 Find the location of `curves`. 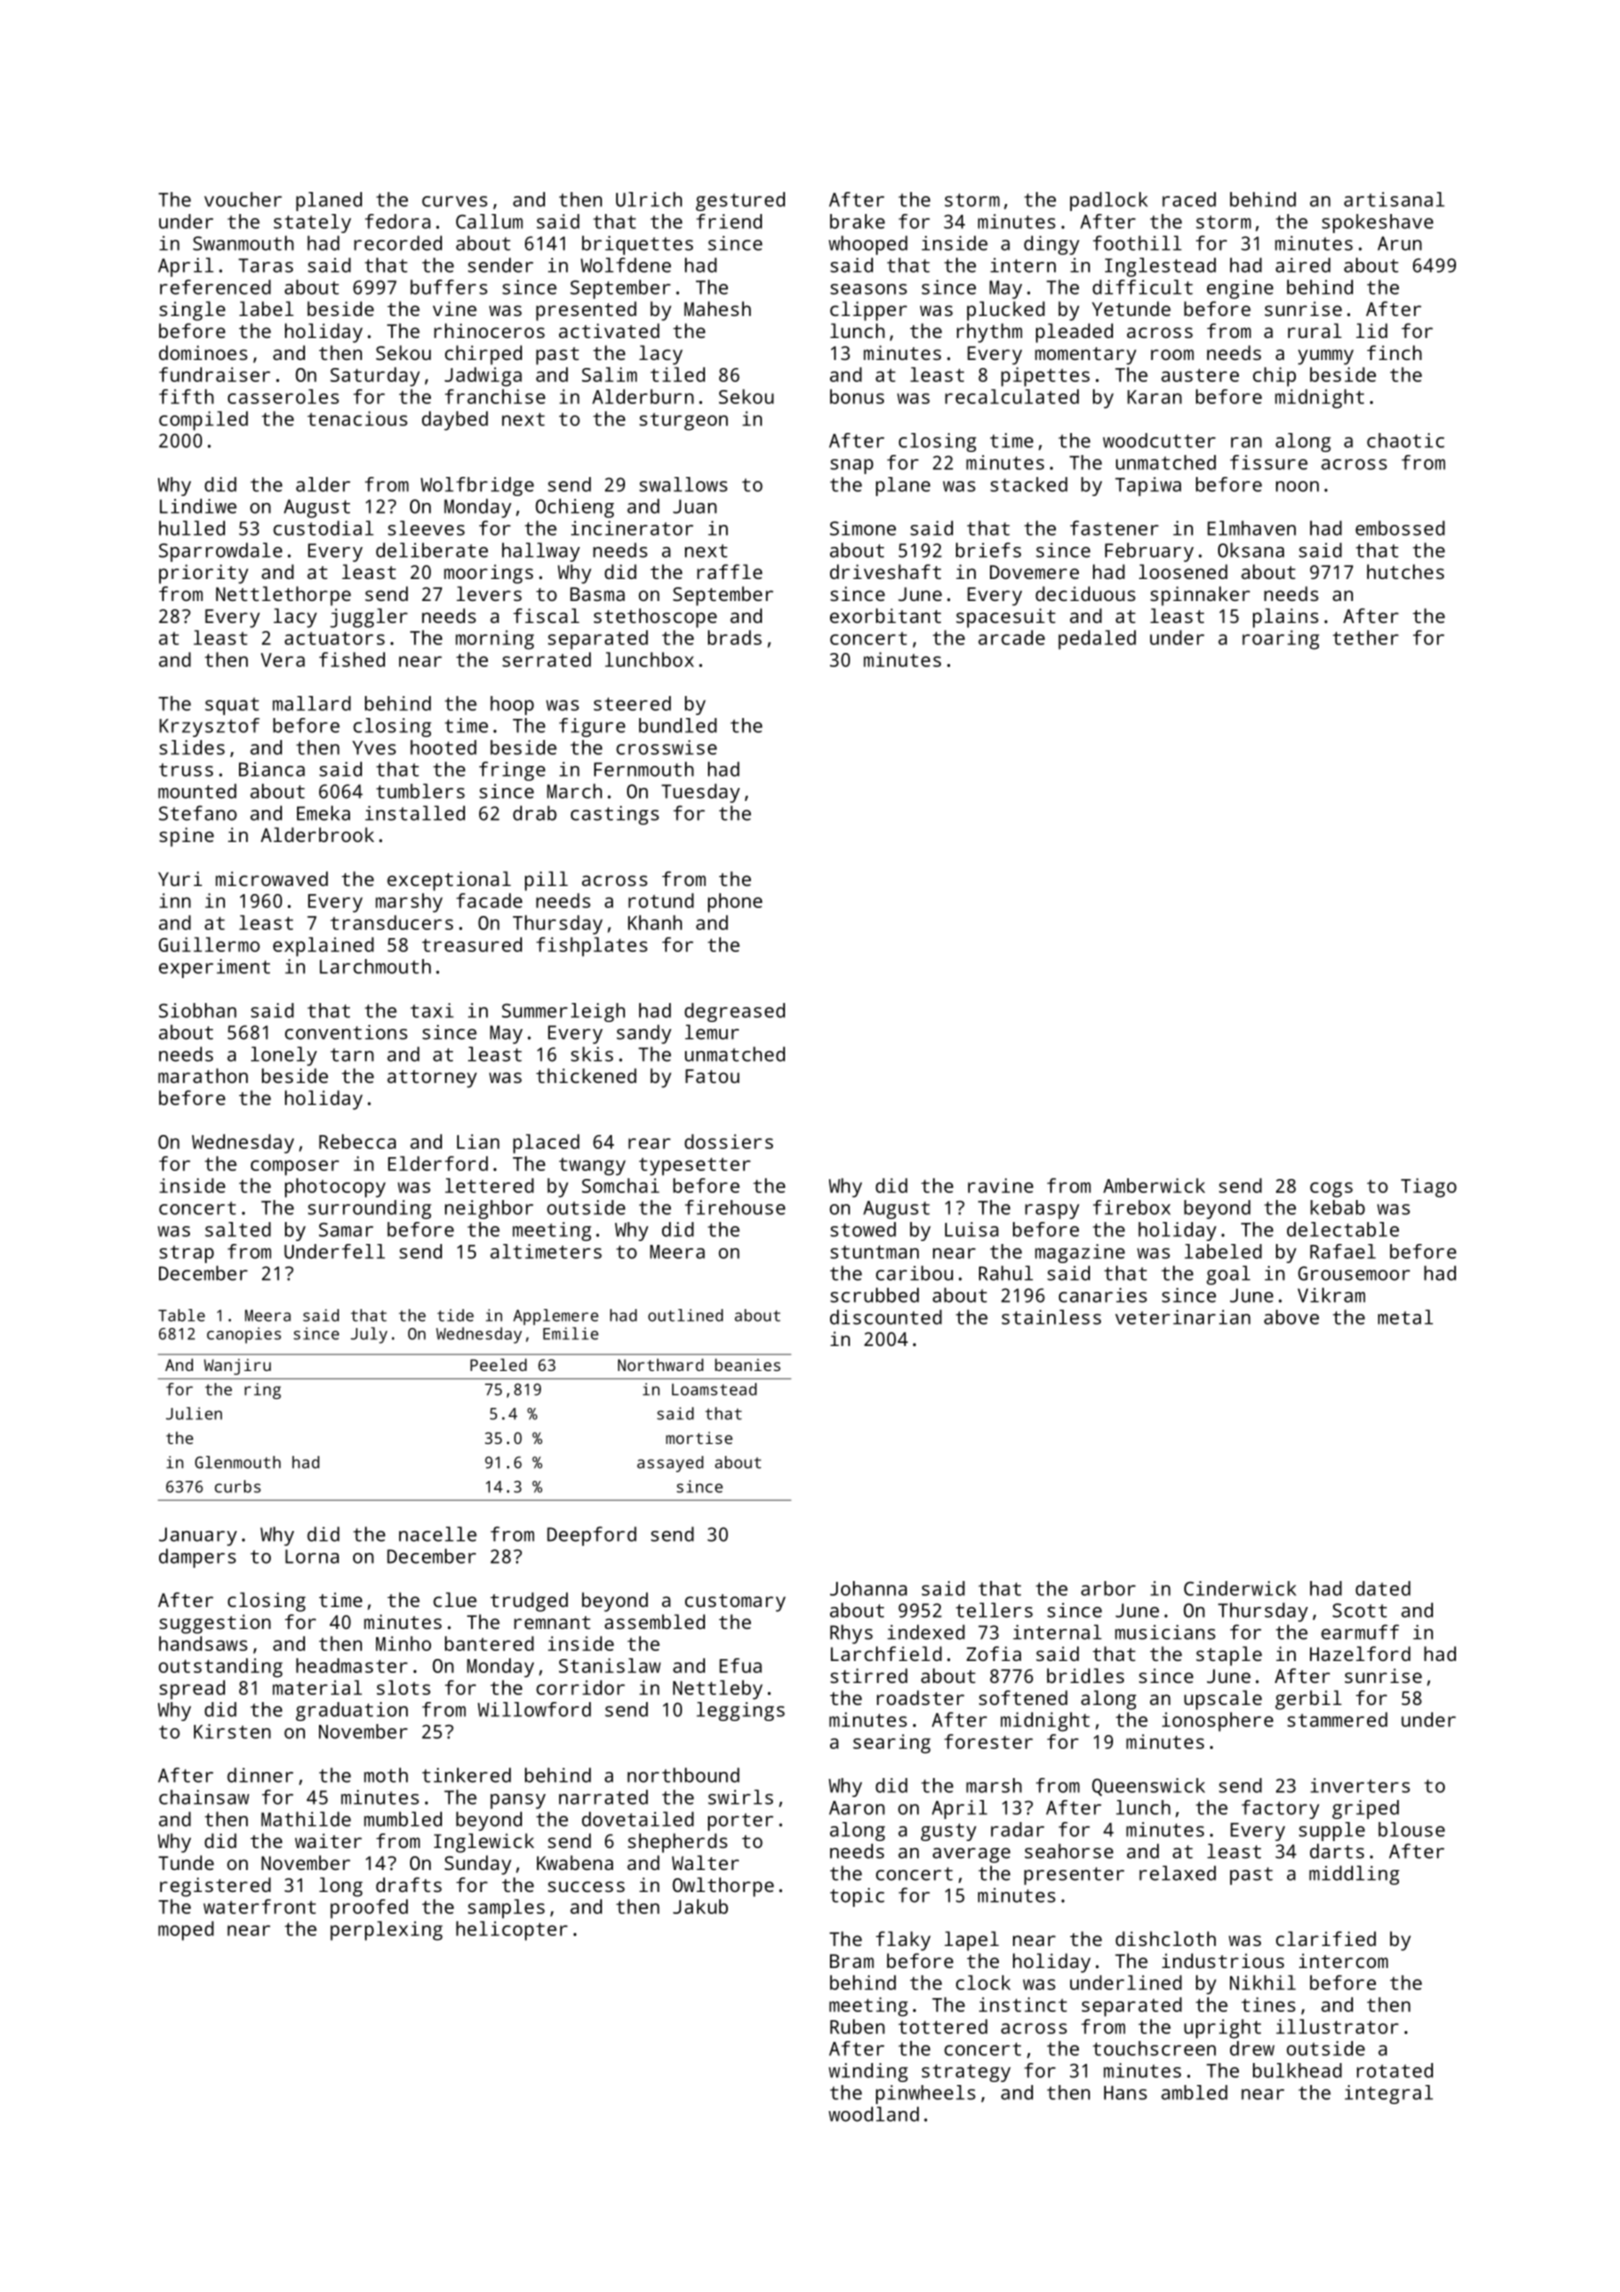

curves is located at coordinates (454, 201).
